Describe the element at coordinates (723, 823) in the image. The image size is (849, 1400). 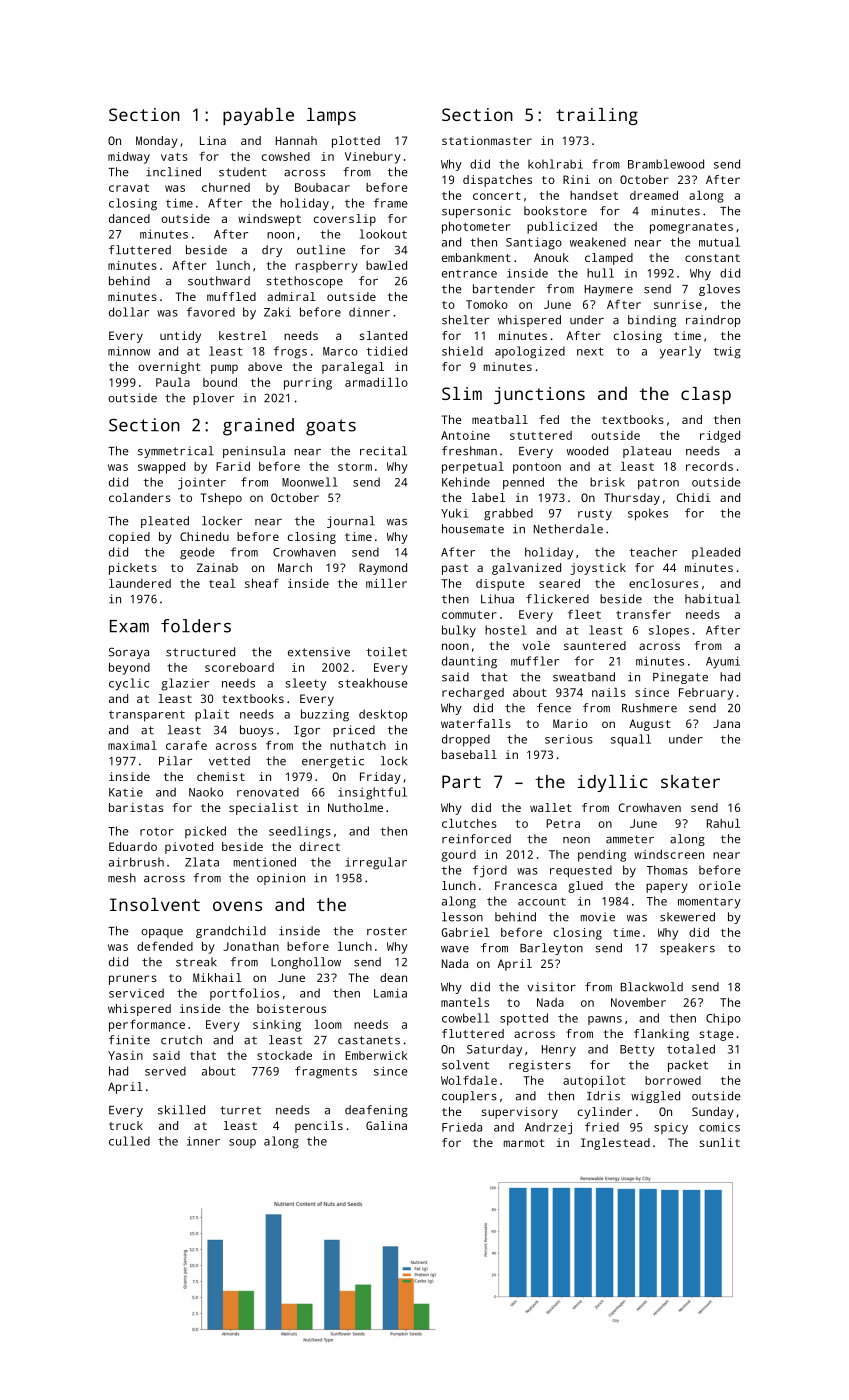
I see `Rahul` at that location.
